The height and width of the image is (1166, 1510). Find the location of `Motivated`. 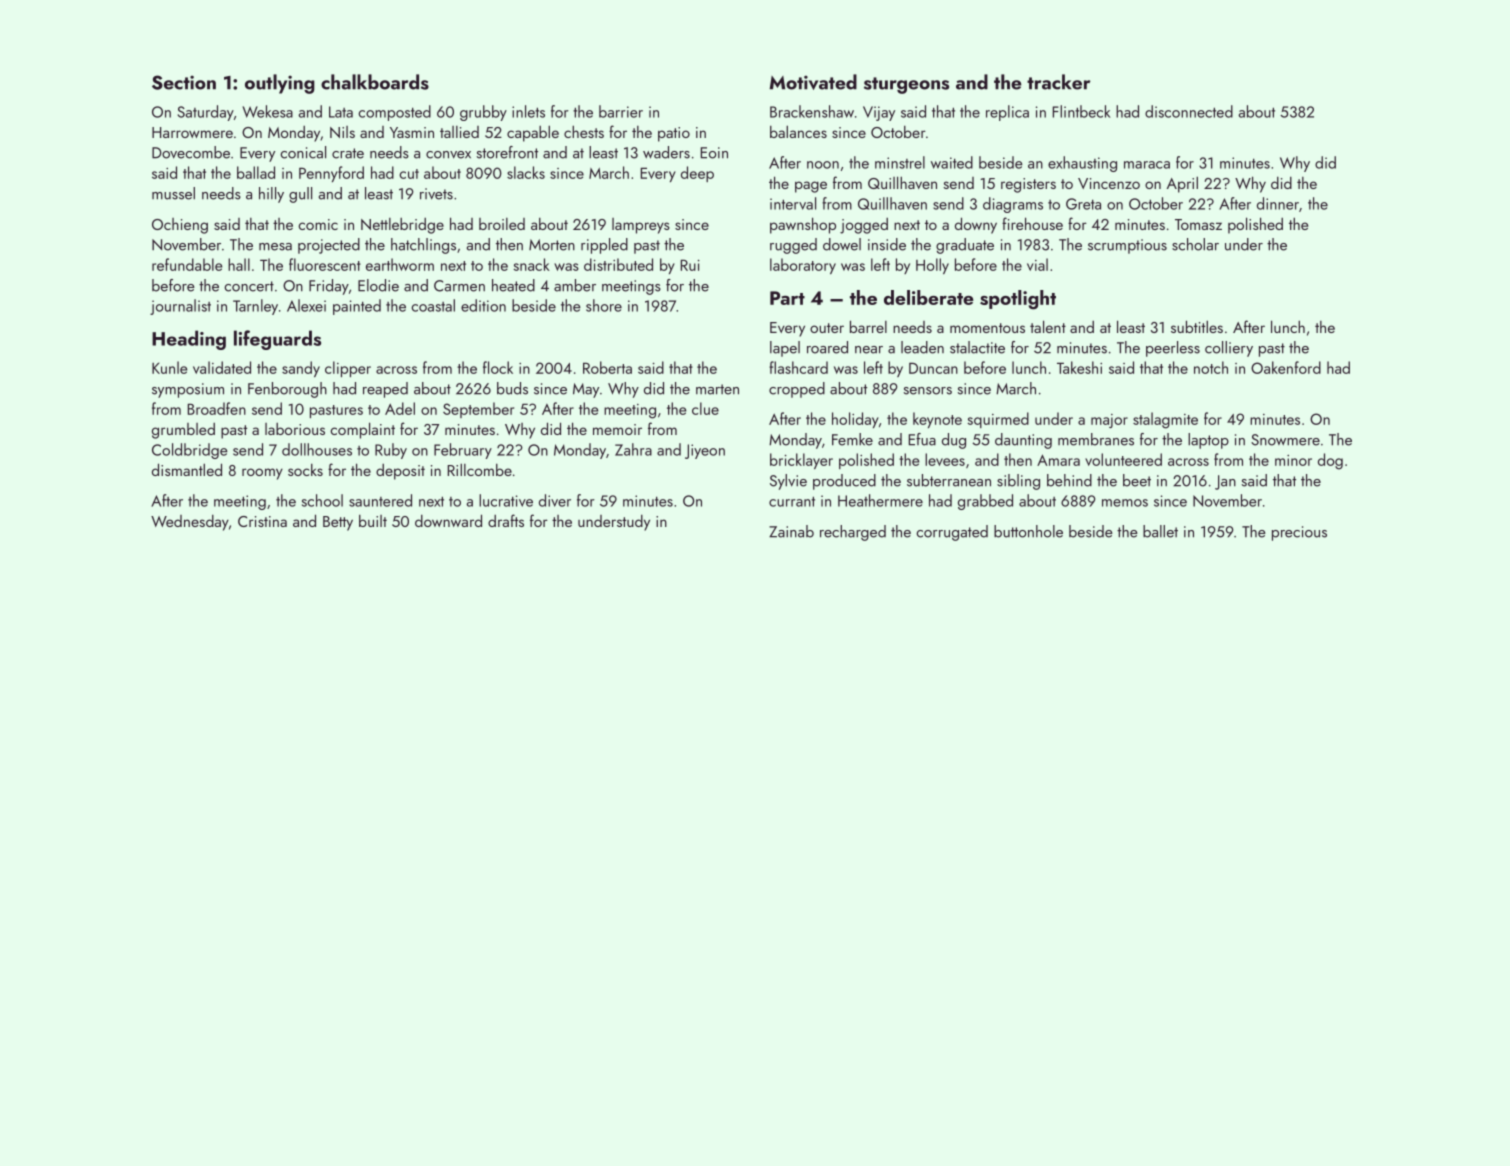

Motivated is located at coordinates (813, 82).
